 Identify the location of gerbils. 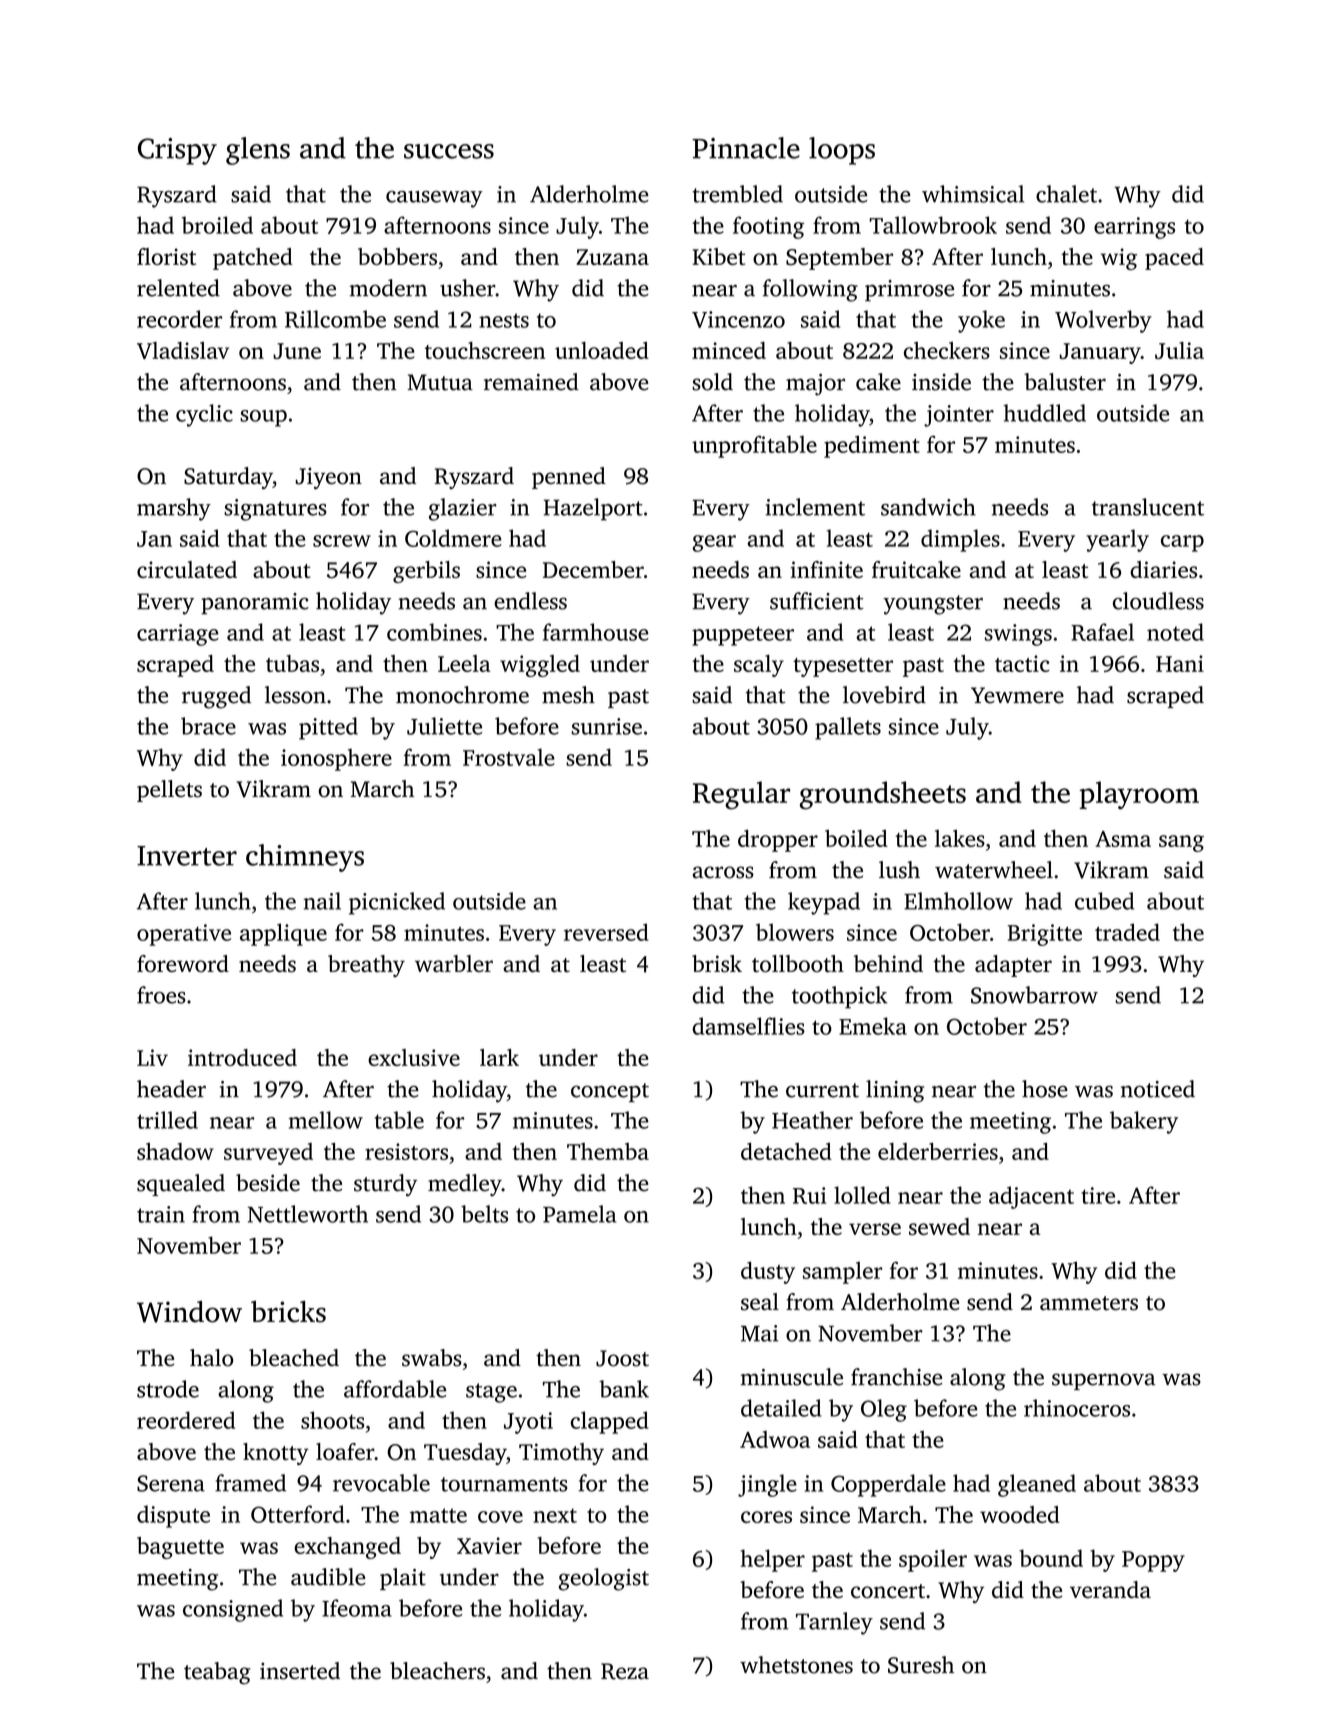
(426, 572).
